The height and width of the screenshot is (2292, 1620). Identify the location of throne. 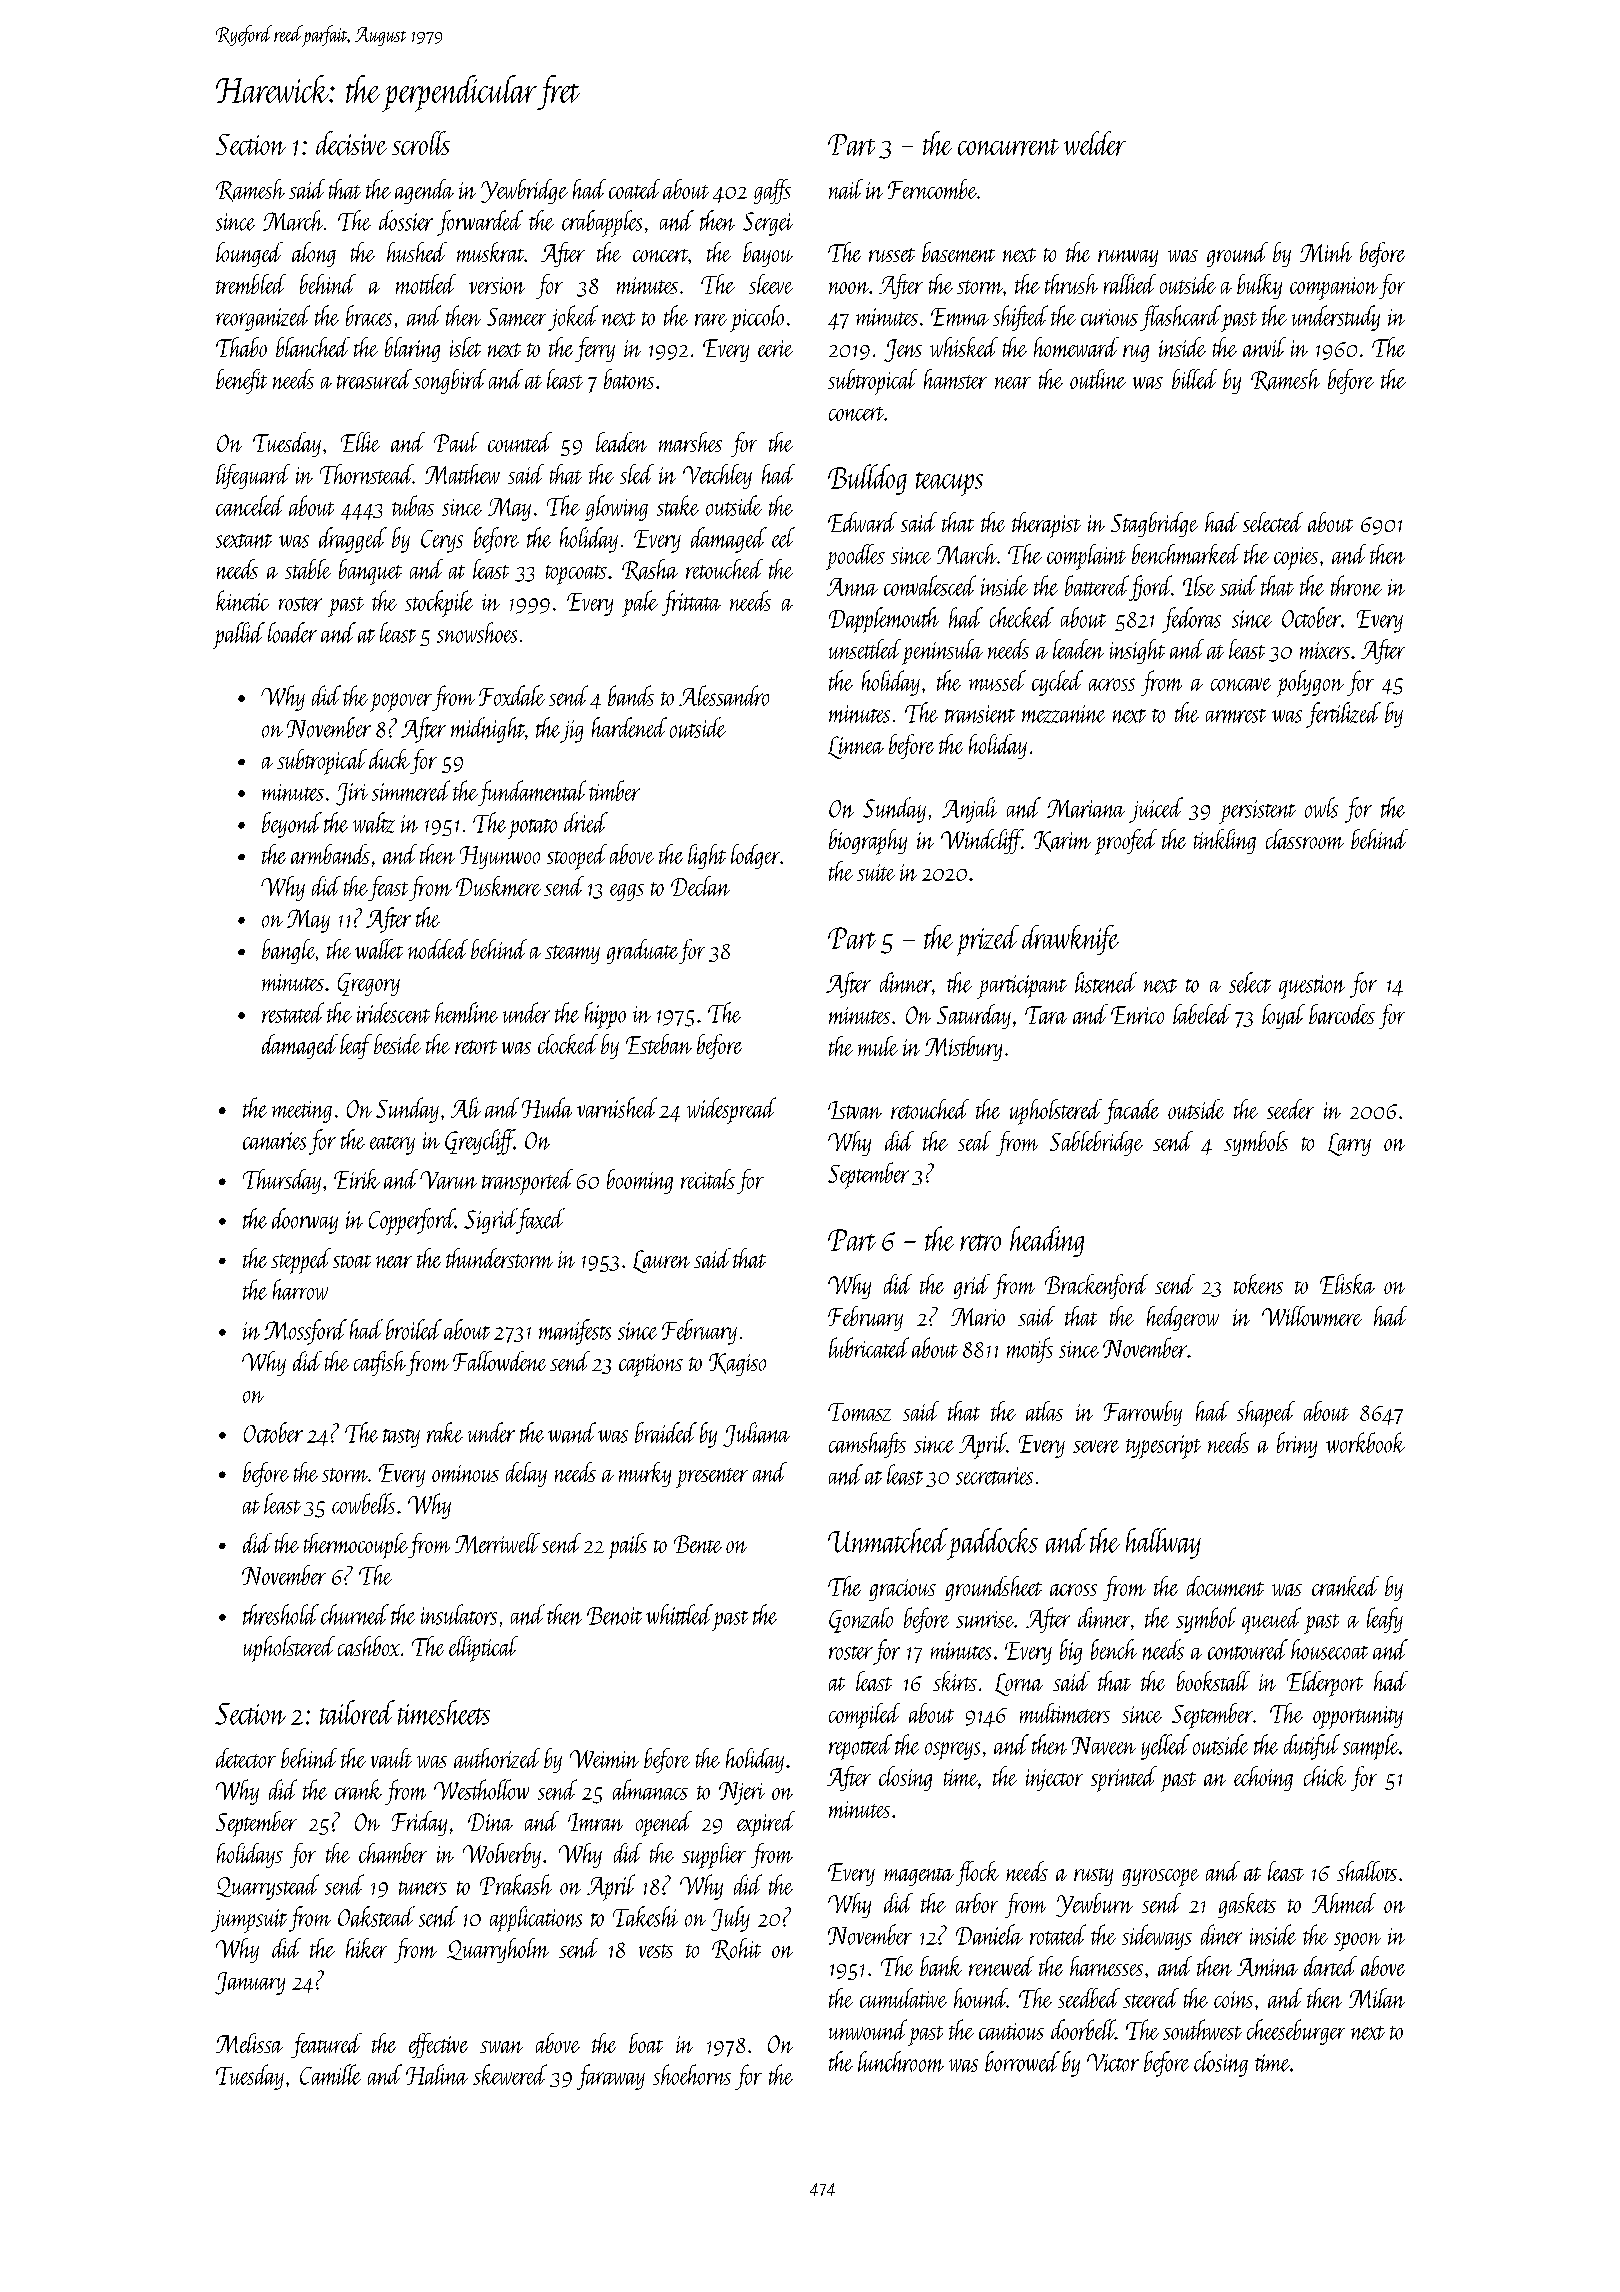
(1356, 585).
